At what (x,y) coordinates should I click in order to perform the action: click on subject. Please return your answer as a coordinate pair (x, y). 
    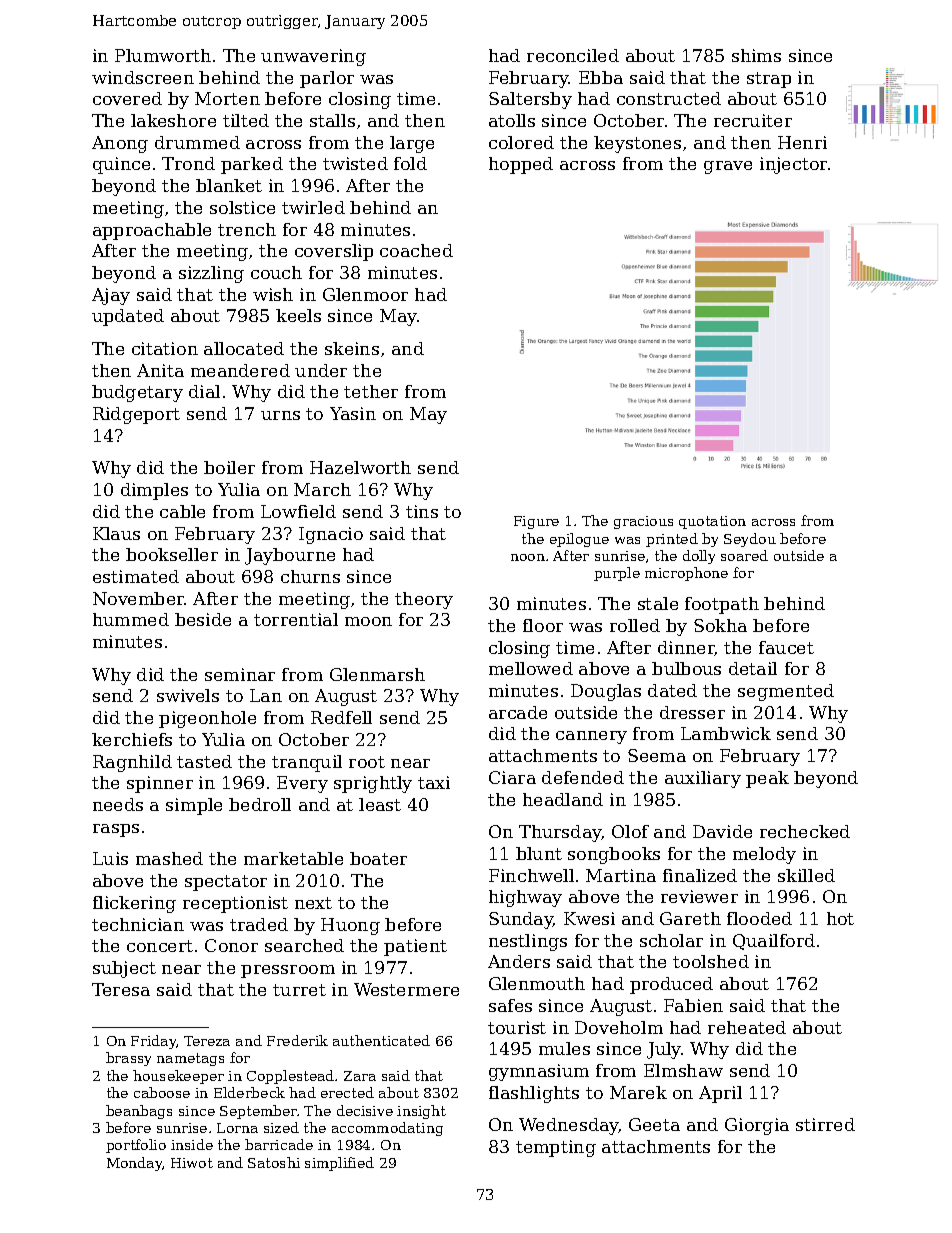
    Looking at the image, I should click on (124, 969).
